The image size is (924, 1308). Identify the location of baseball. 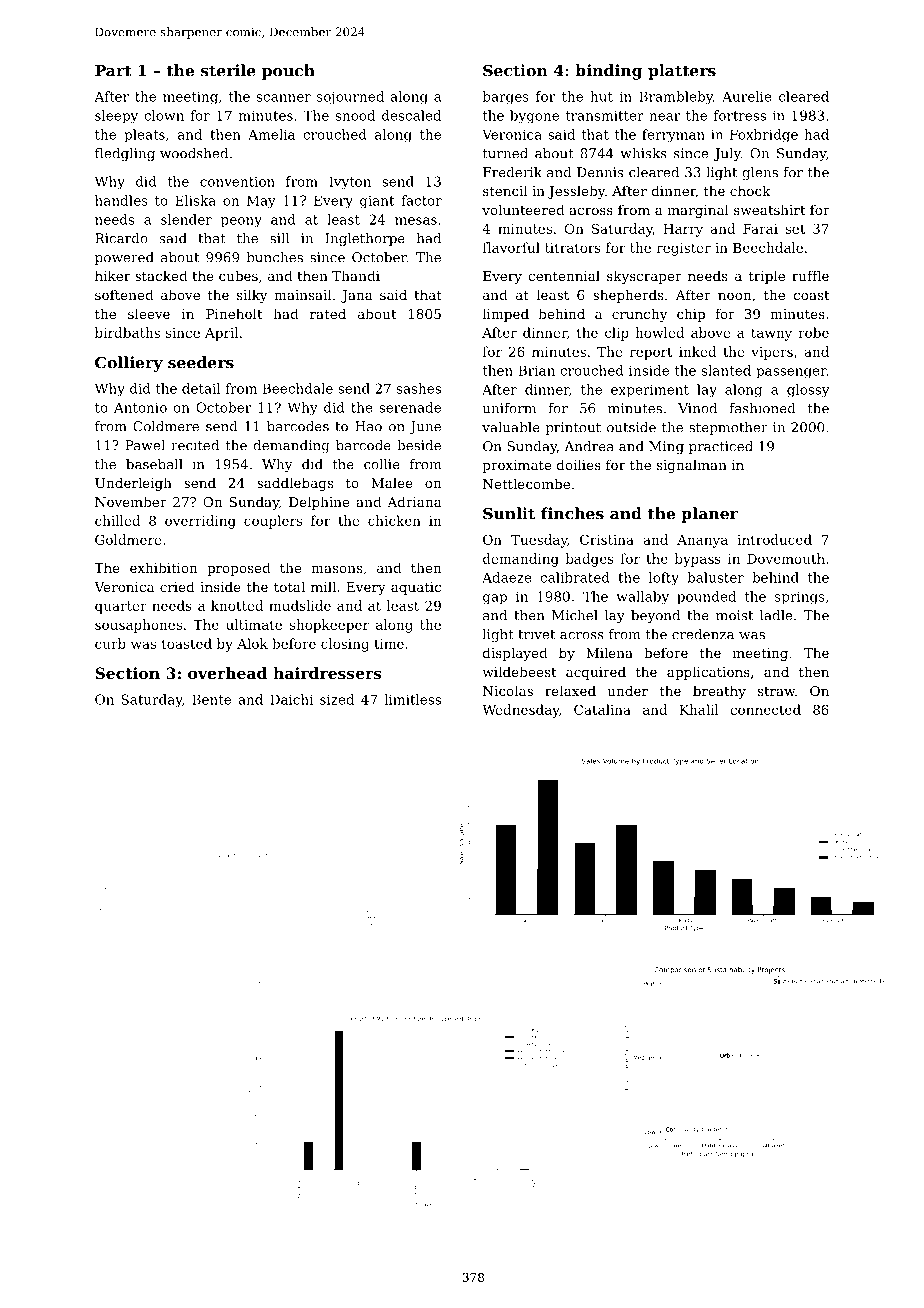
(154, 464).
